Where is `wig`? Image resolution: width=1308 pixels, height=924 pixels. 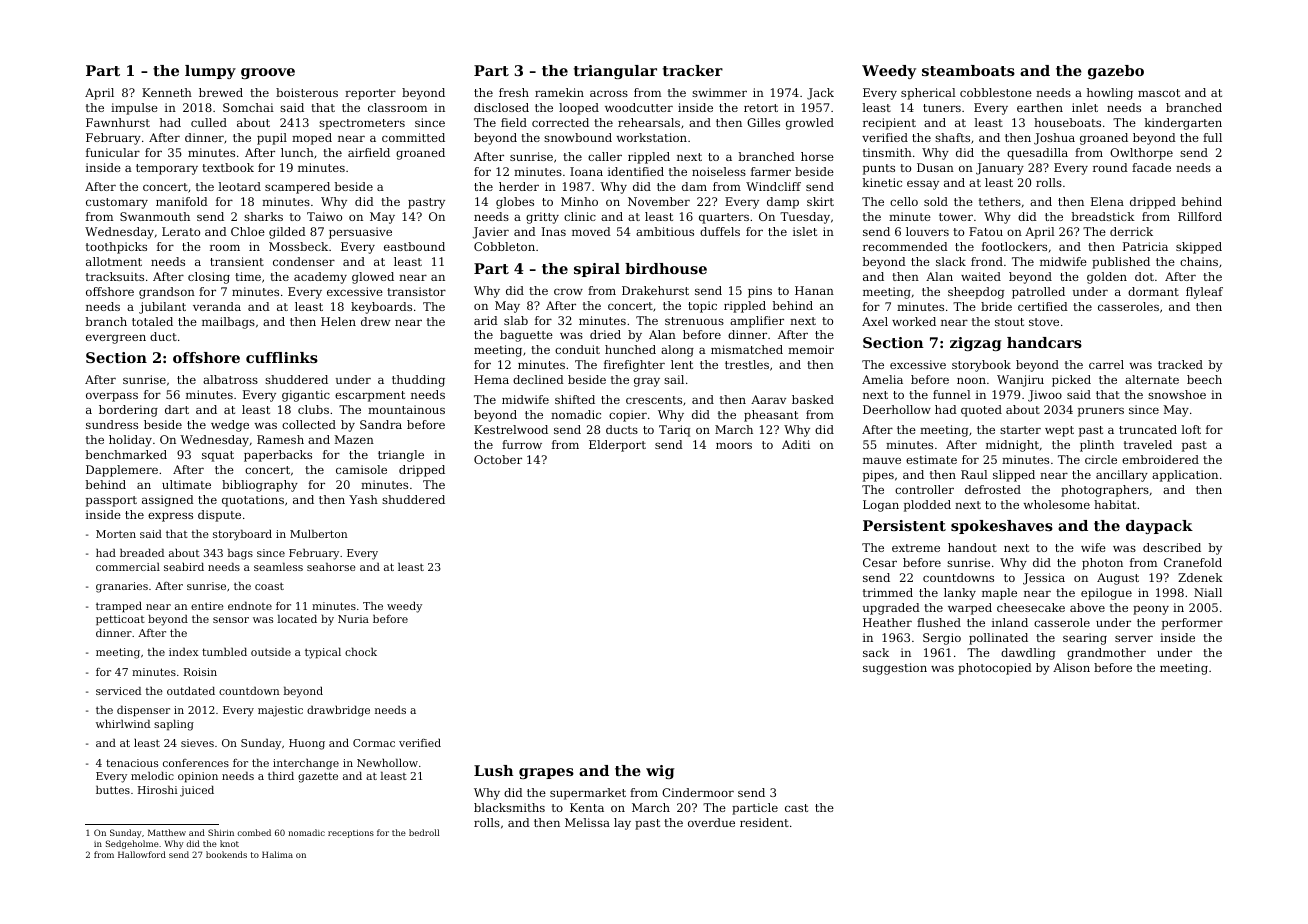
wig is located at coordinates (660, 772).
